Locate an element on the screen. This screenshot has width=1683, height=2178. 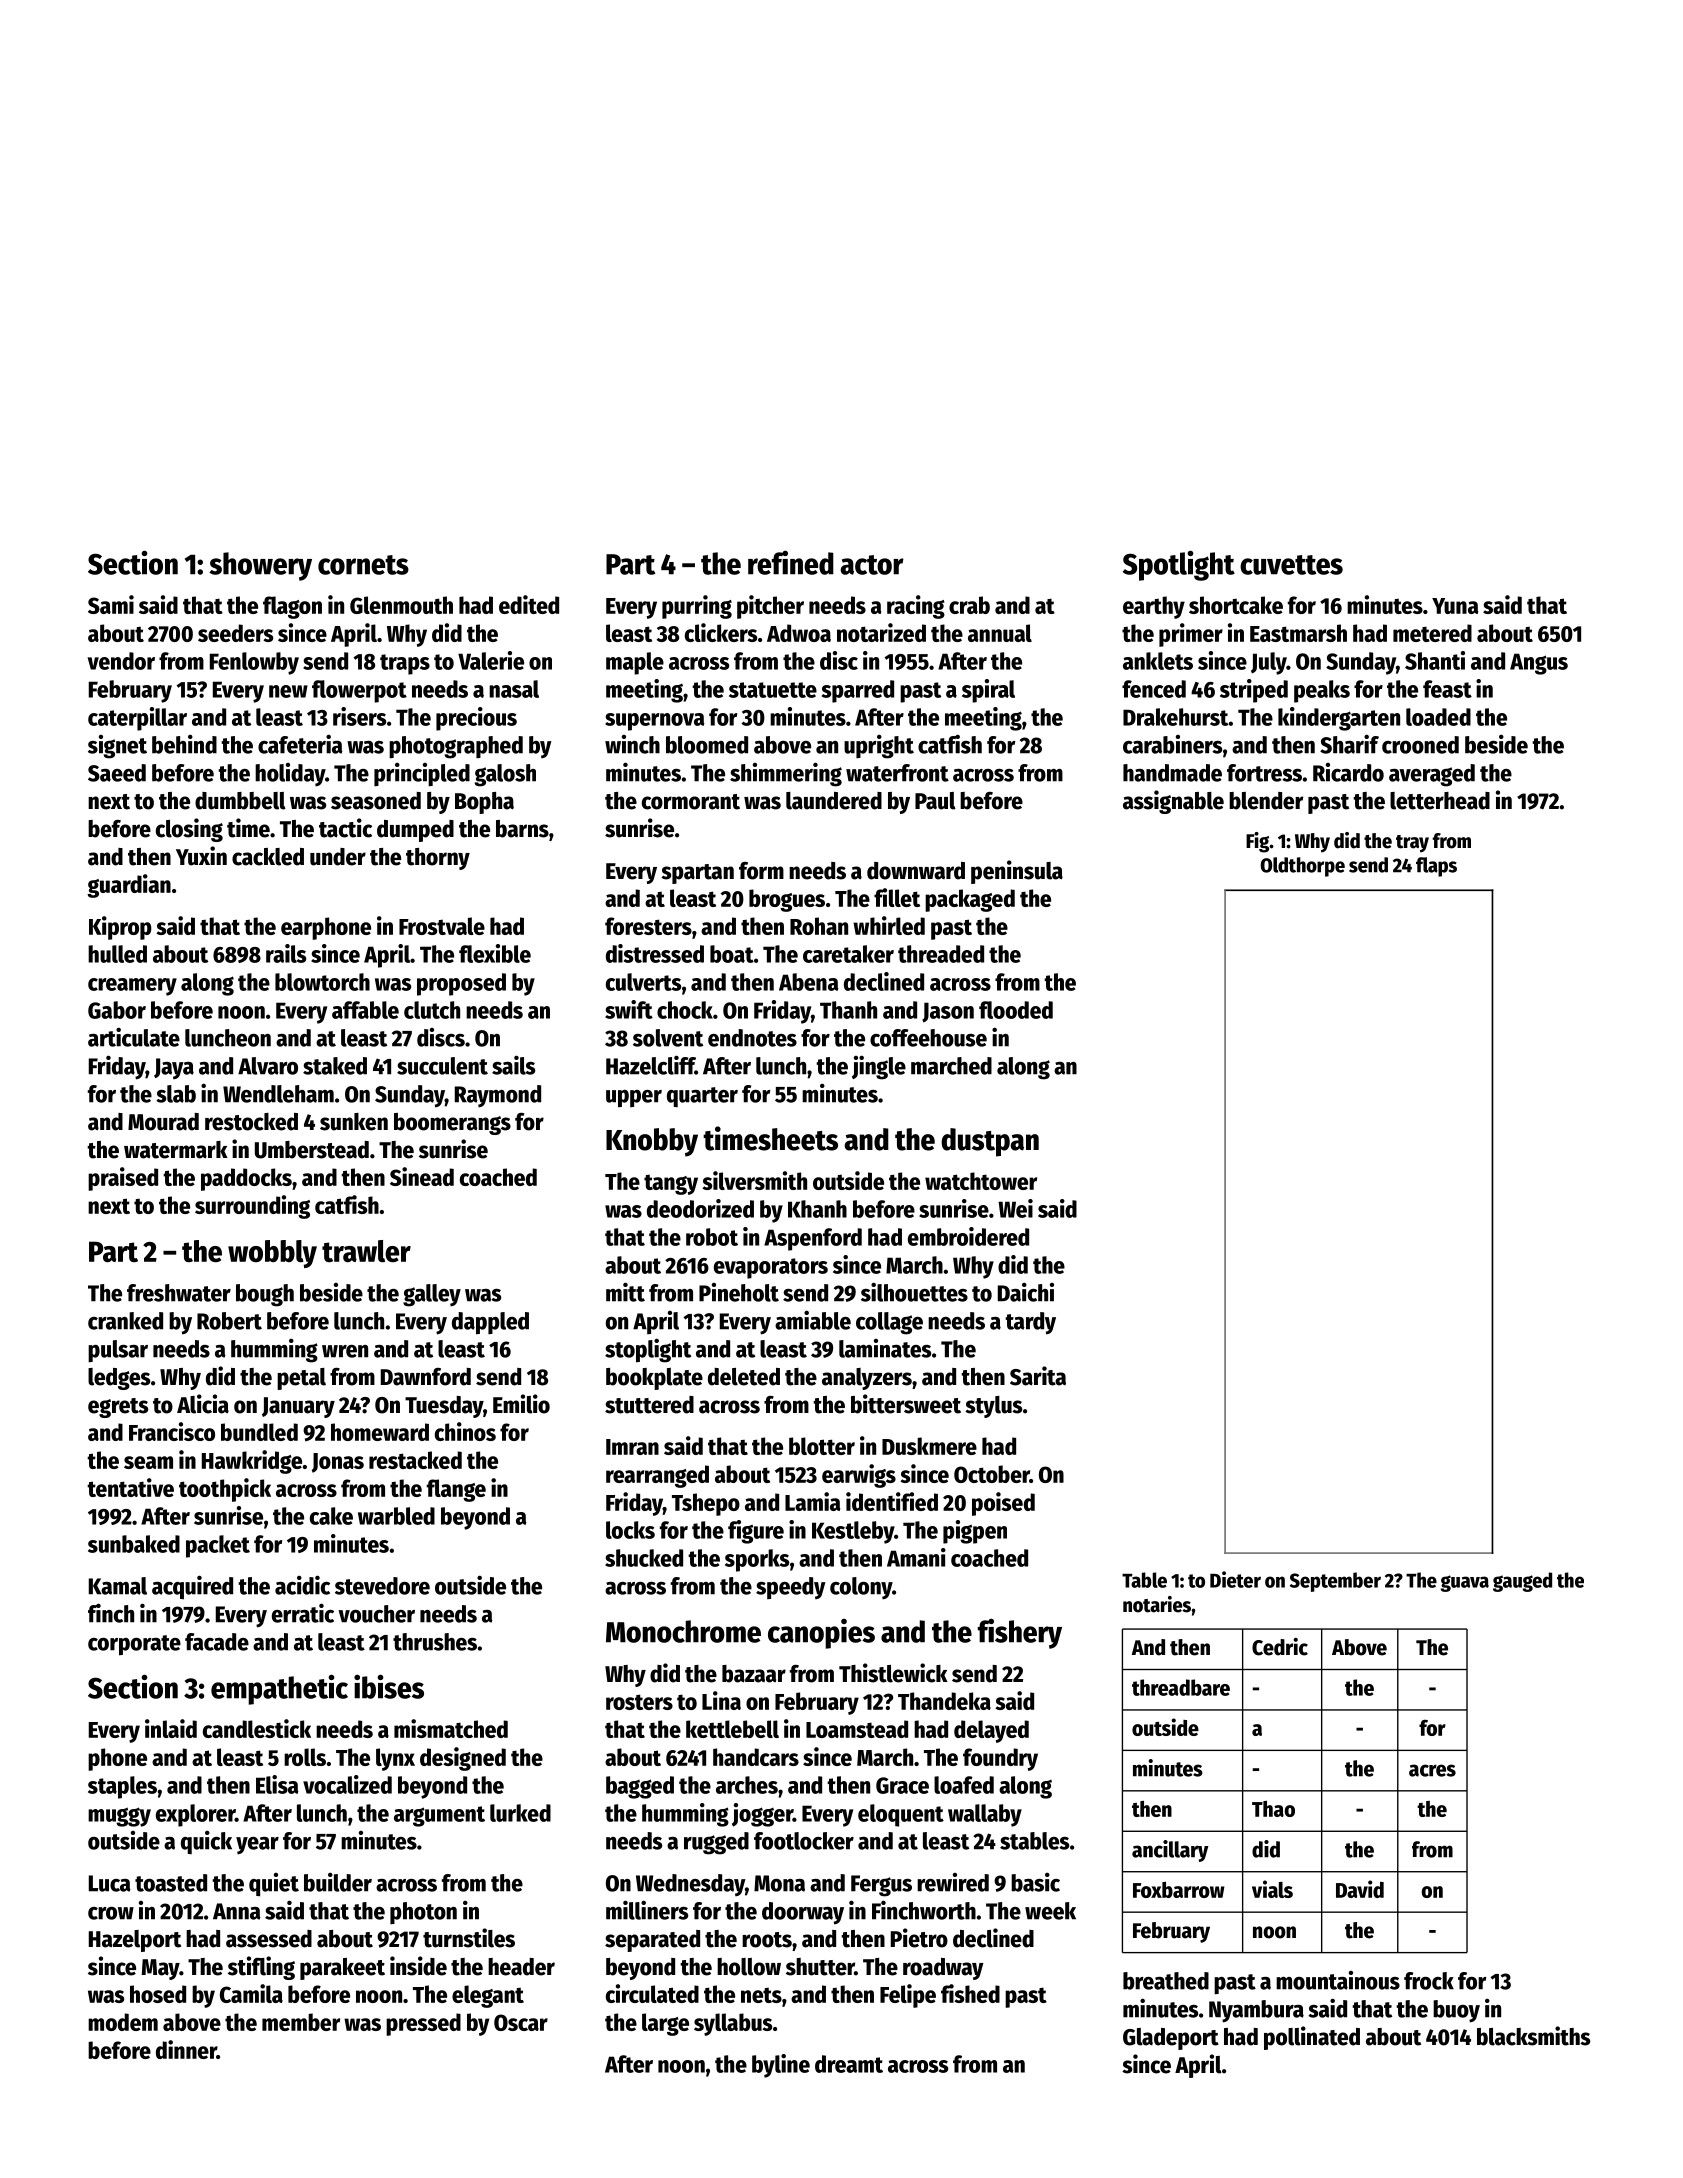
praised is located at coordinates (123, 1179).
